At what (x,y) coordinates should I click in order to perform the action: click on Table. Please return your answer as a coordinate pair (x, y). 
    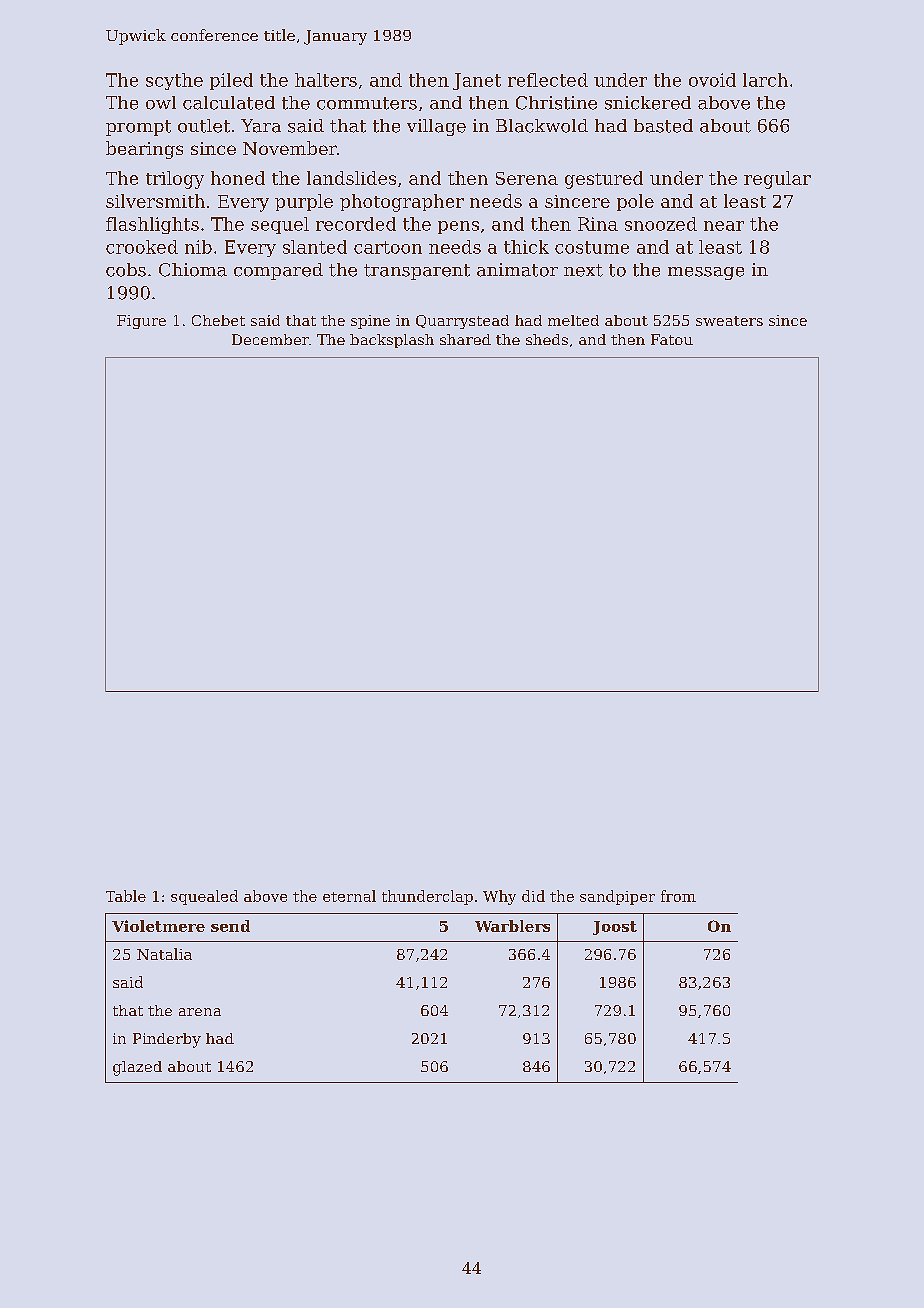
    Looking at the image, I should click on (126, 896).
